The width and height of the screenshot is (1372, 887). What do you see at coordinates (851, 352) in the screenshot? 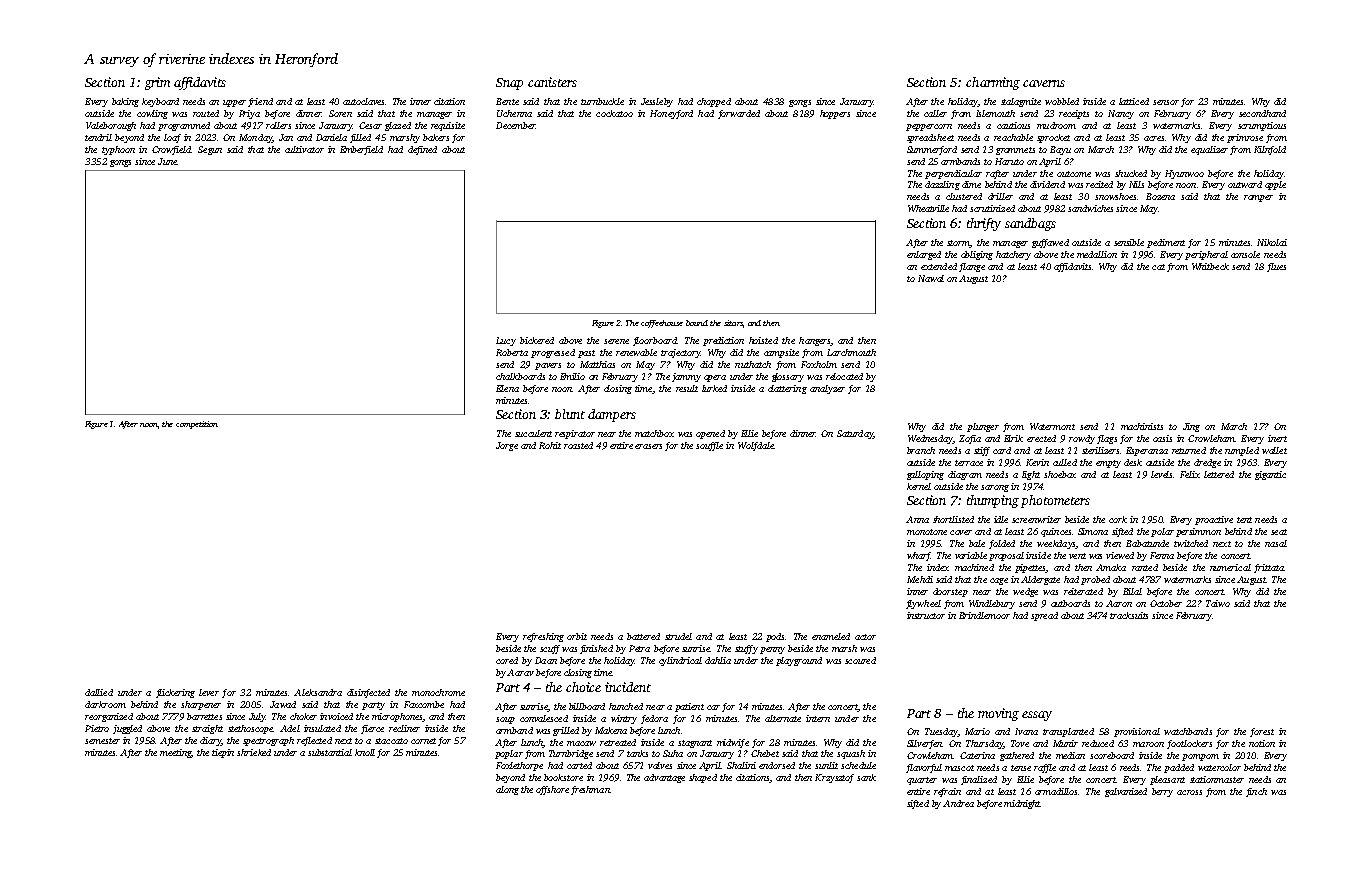
I see `Larchmouth` at bounding box center [851, 352].
